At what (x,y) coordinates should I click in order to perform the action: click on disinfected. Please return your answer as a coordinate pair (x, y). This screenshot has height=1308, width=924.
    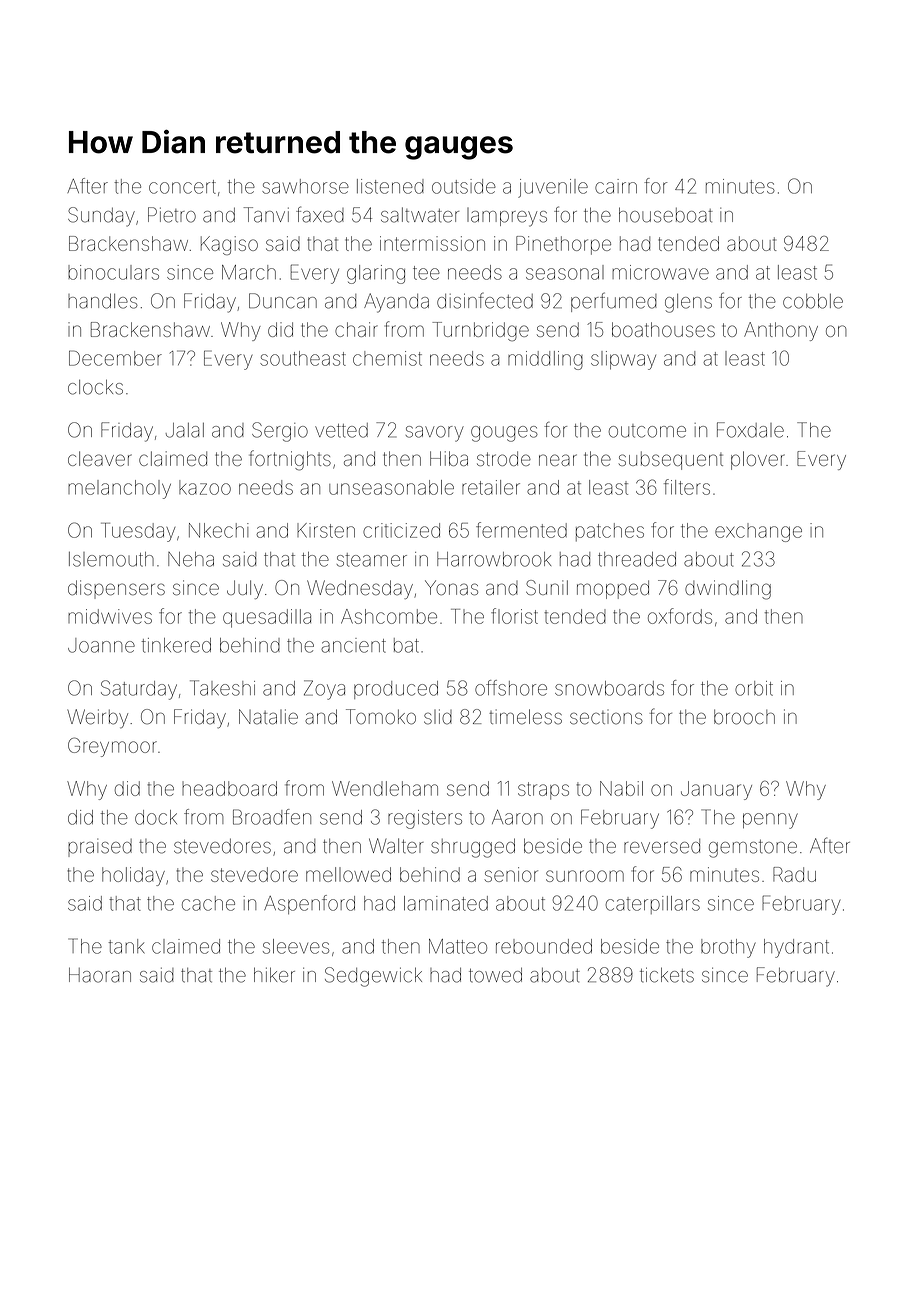
    Looking at the image, I should click on (485, 301).
